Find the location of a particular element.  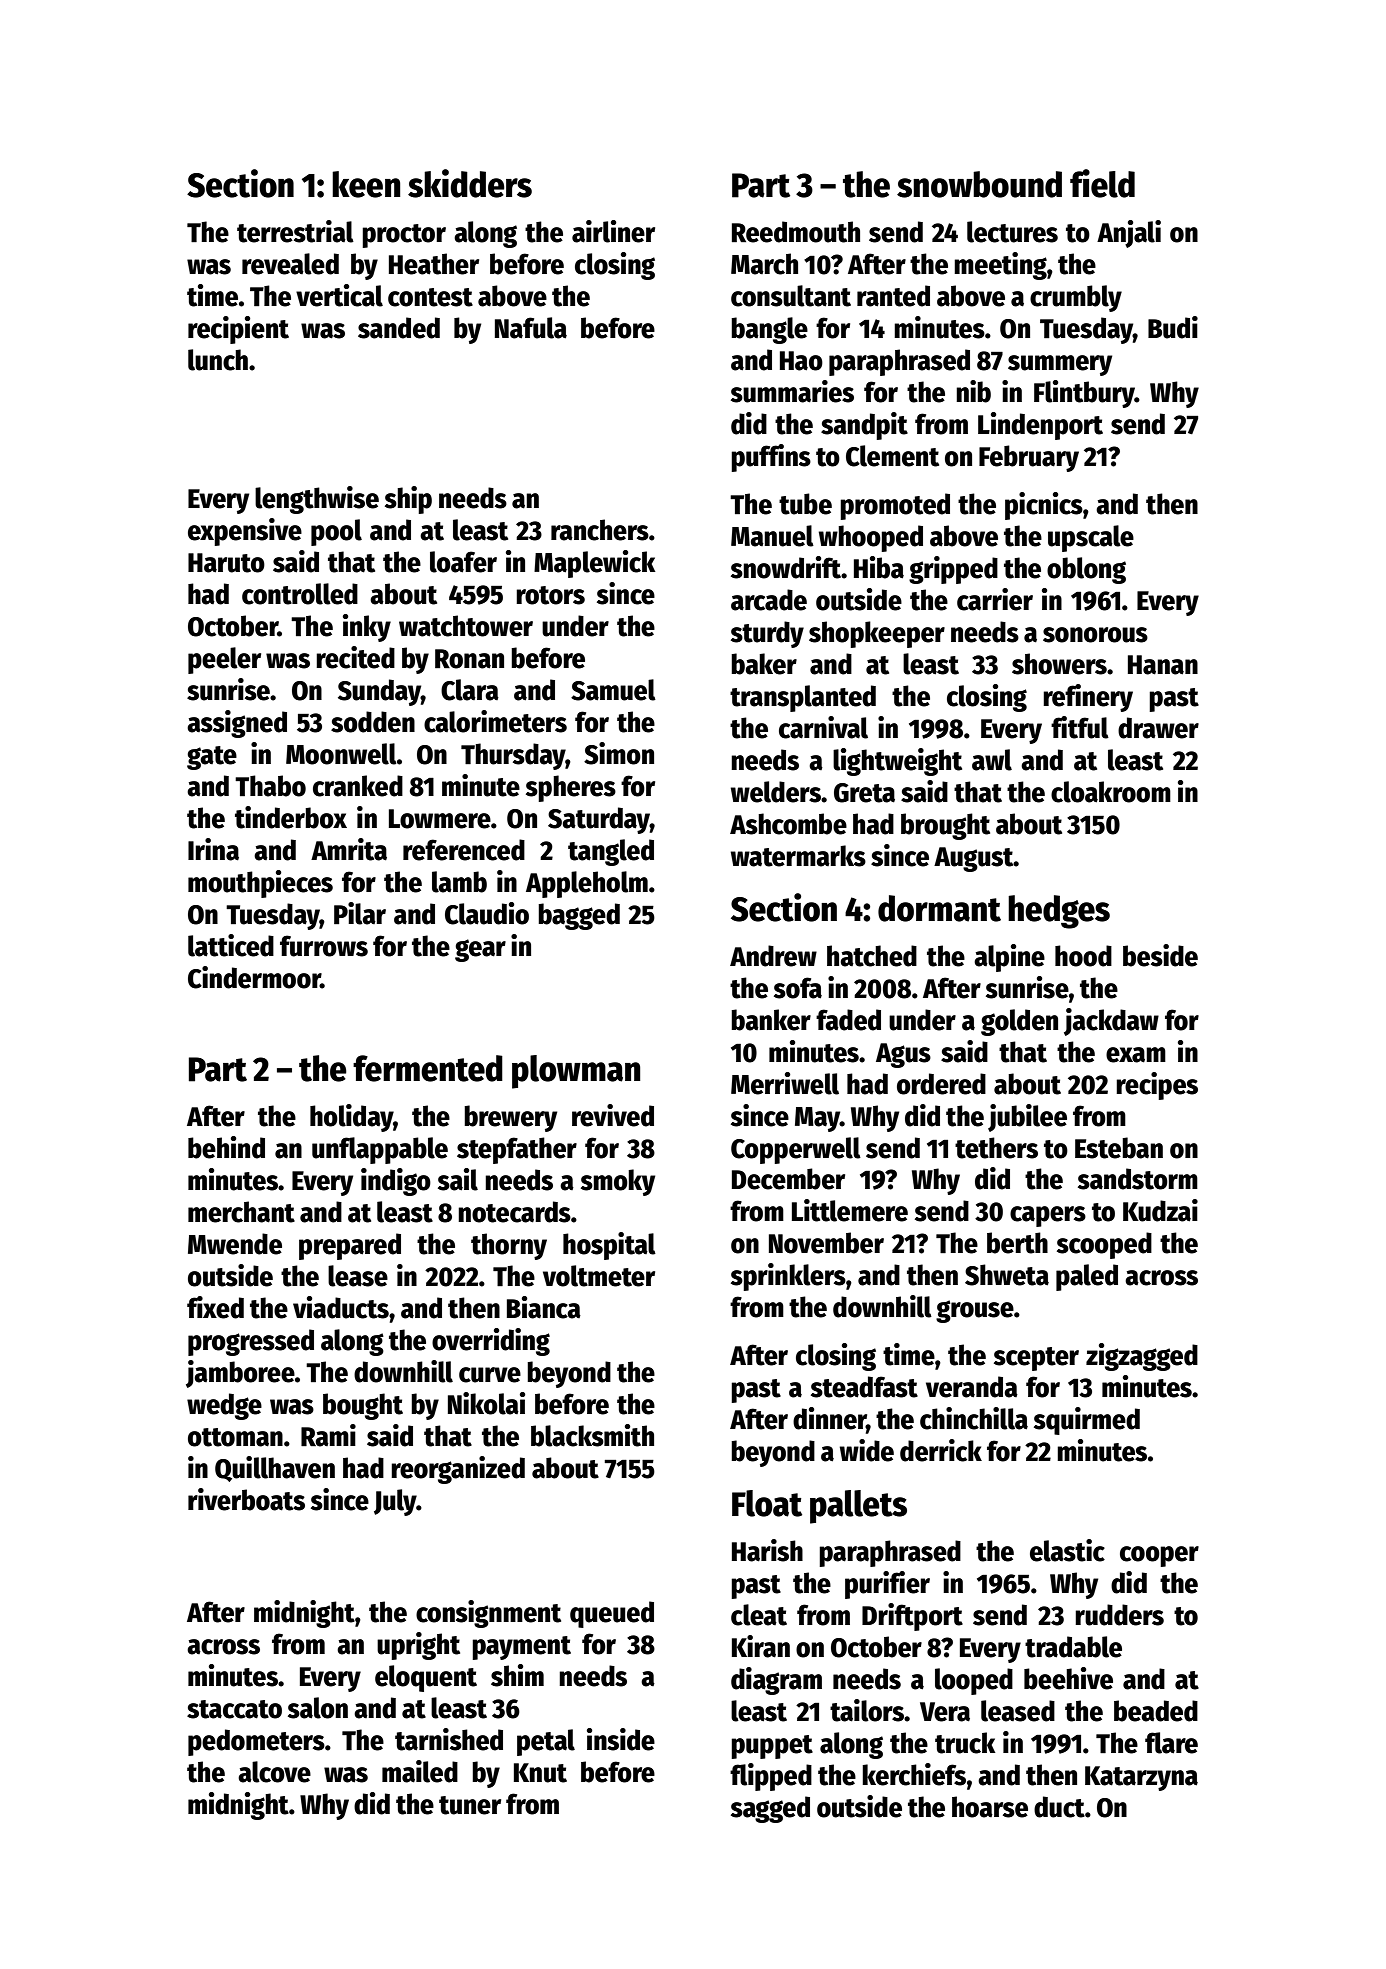

tuner is located at coordinates (470, 1805).
